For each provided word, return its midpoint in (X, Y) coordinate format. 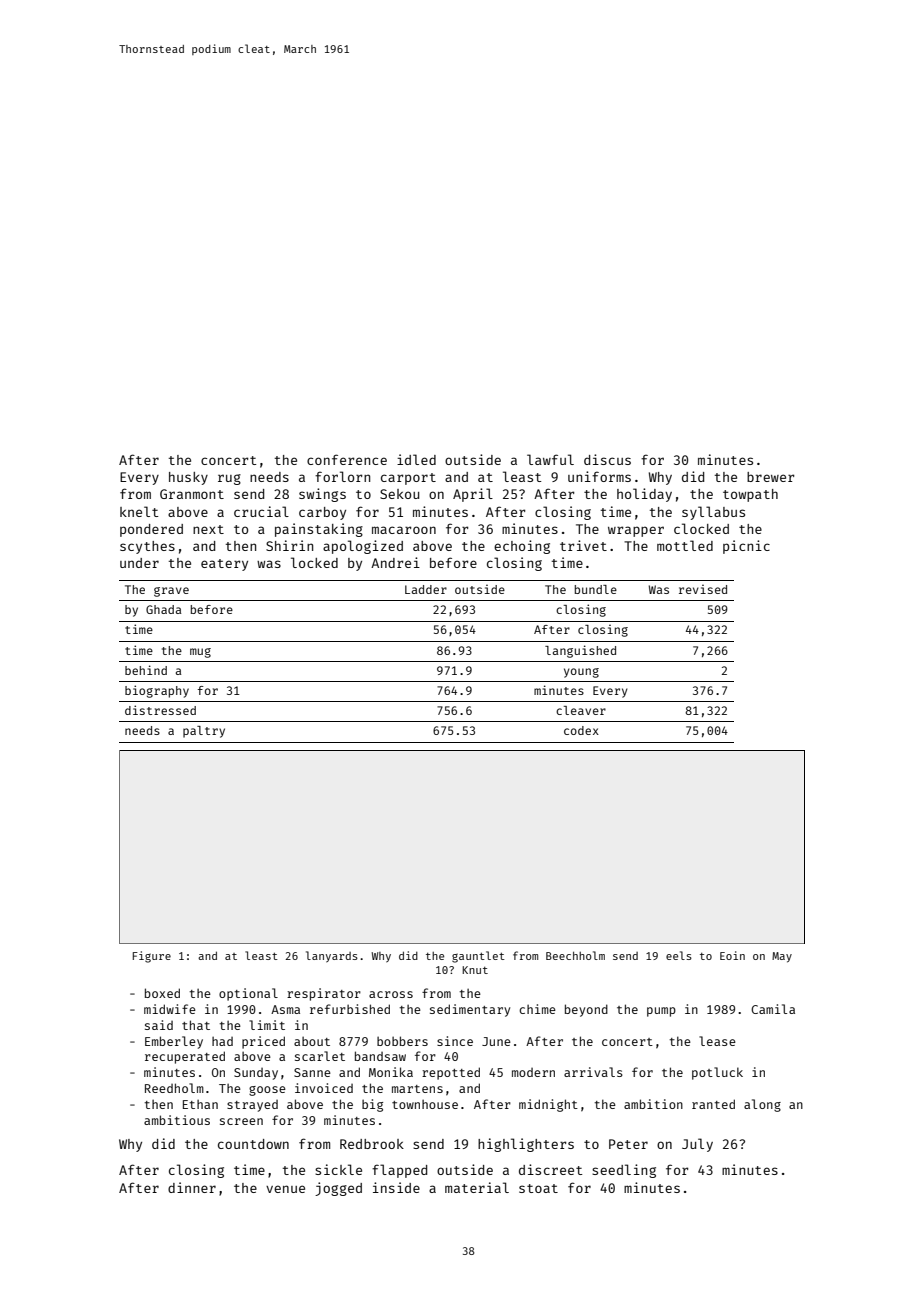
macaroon (404, 530)
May (782, 957)
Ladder (426, 589)
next (208, 529)
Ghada (163, 609)
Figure (152, 957)
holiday (644, 495)
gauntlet (478, 957)
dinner (192, 1187)
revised (703, 589)
